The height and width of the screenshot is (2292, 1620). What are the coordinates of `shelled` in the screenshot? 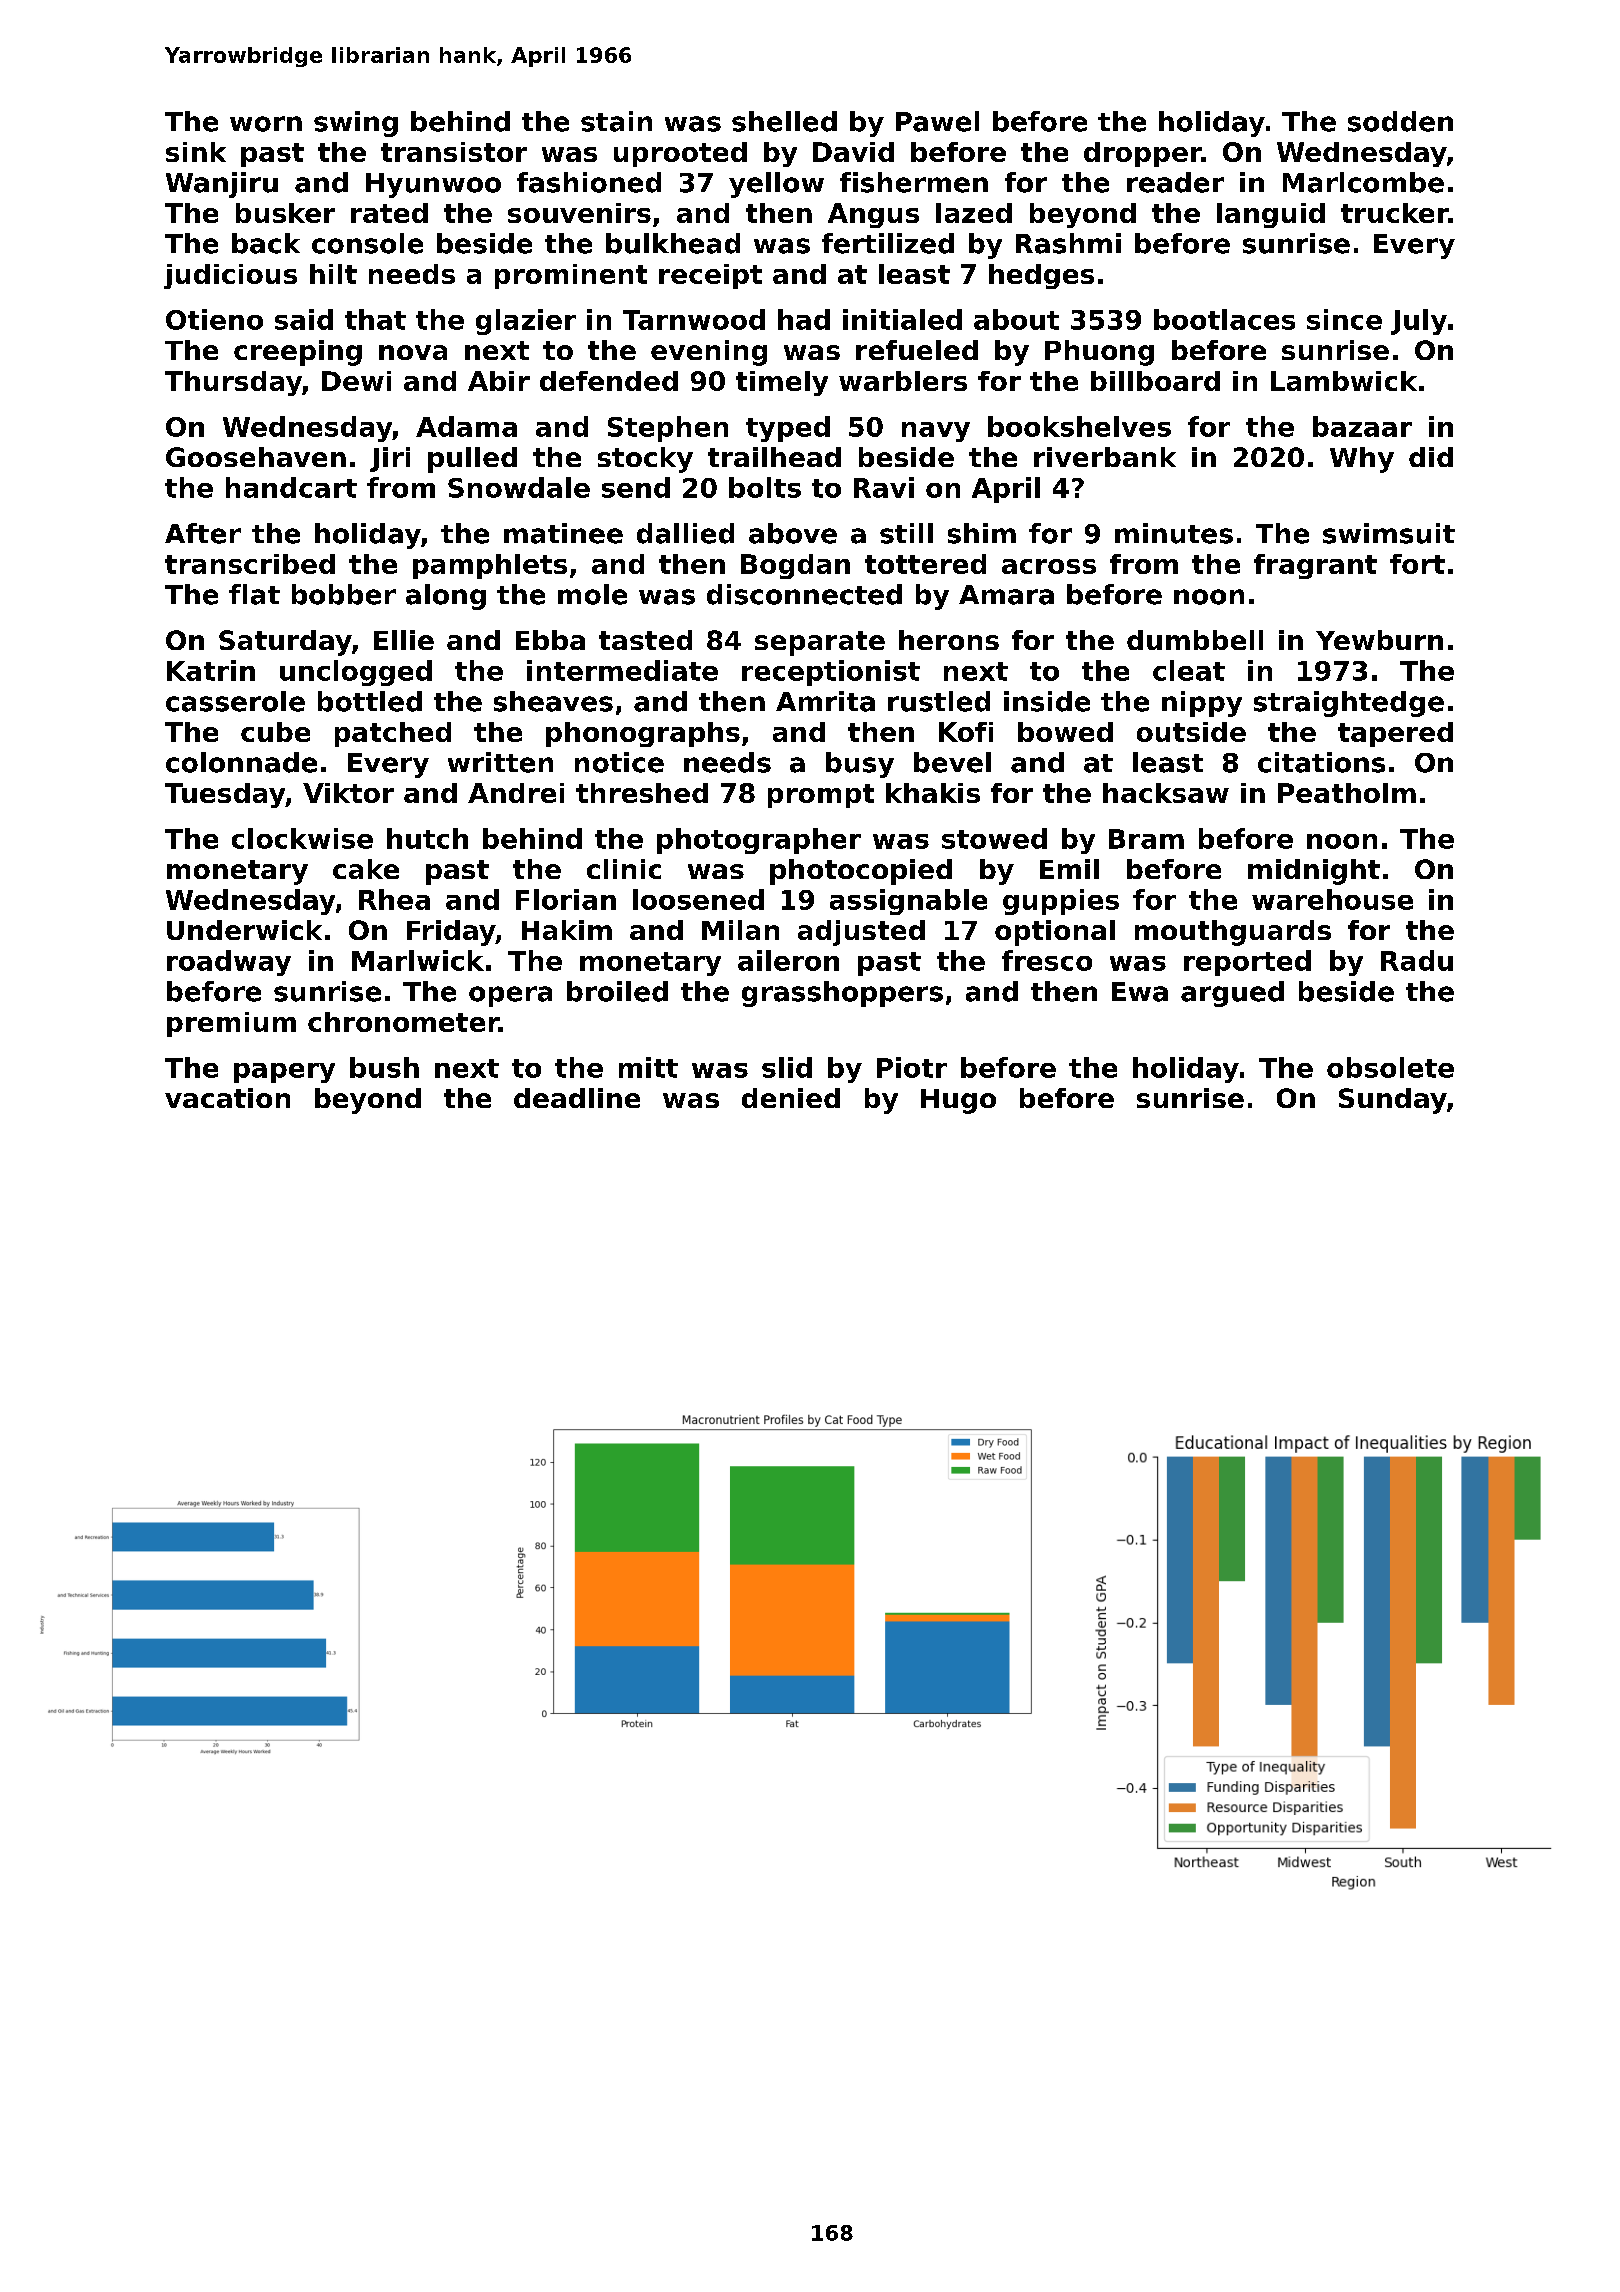 It's located at (784, 121).
